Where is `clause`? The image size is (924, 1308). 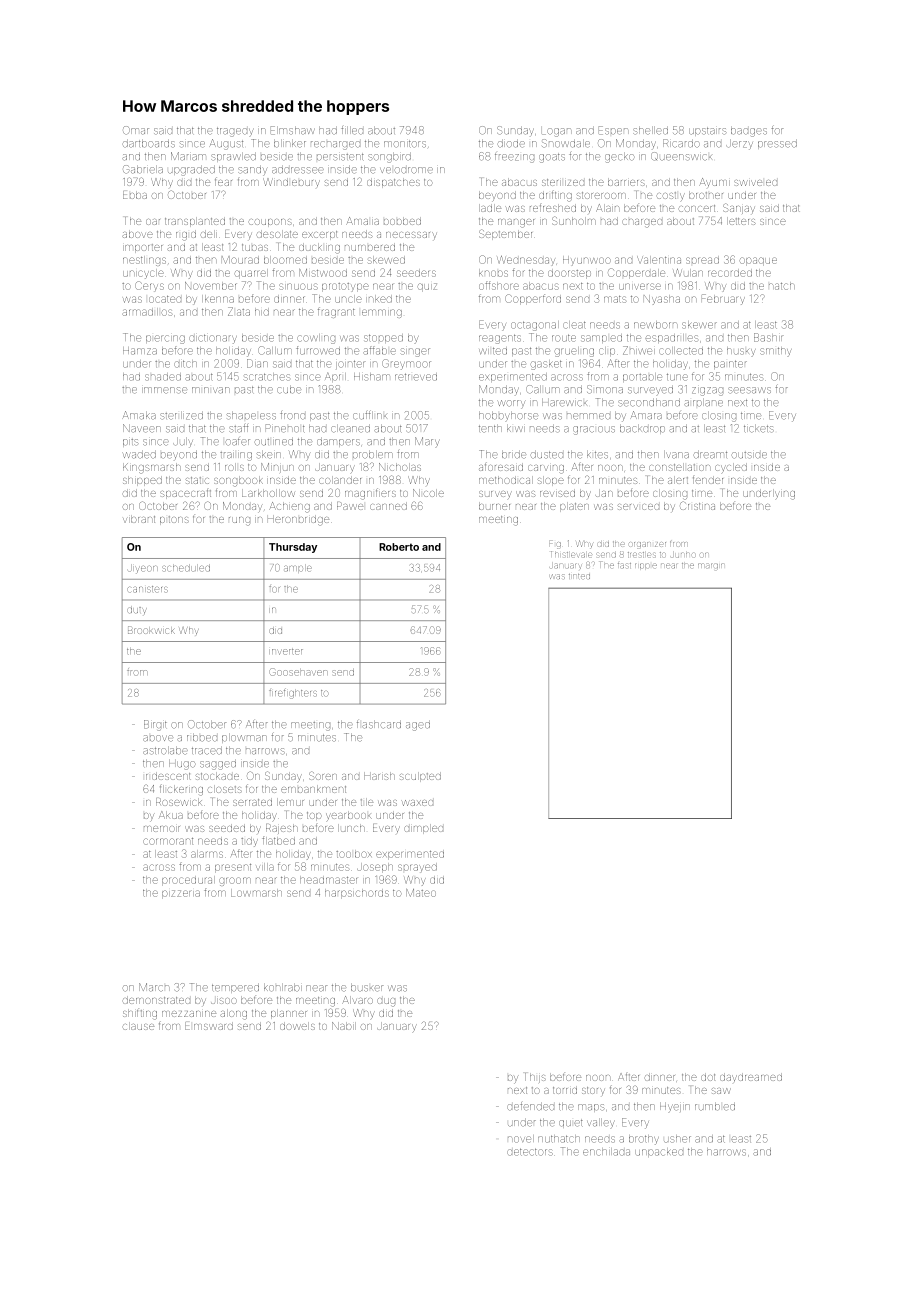
clause is located at coordinates (138, 1026).
